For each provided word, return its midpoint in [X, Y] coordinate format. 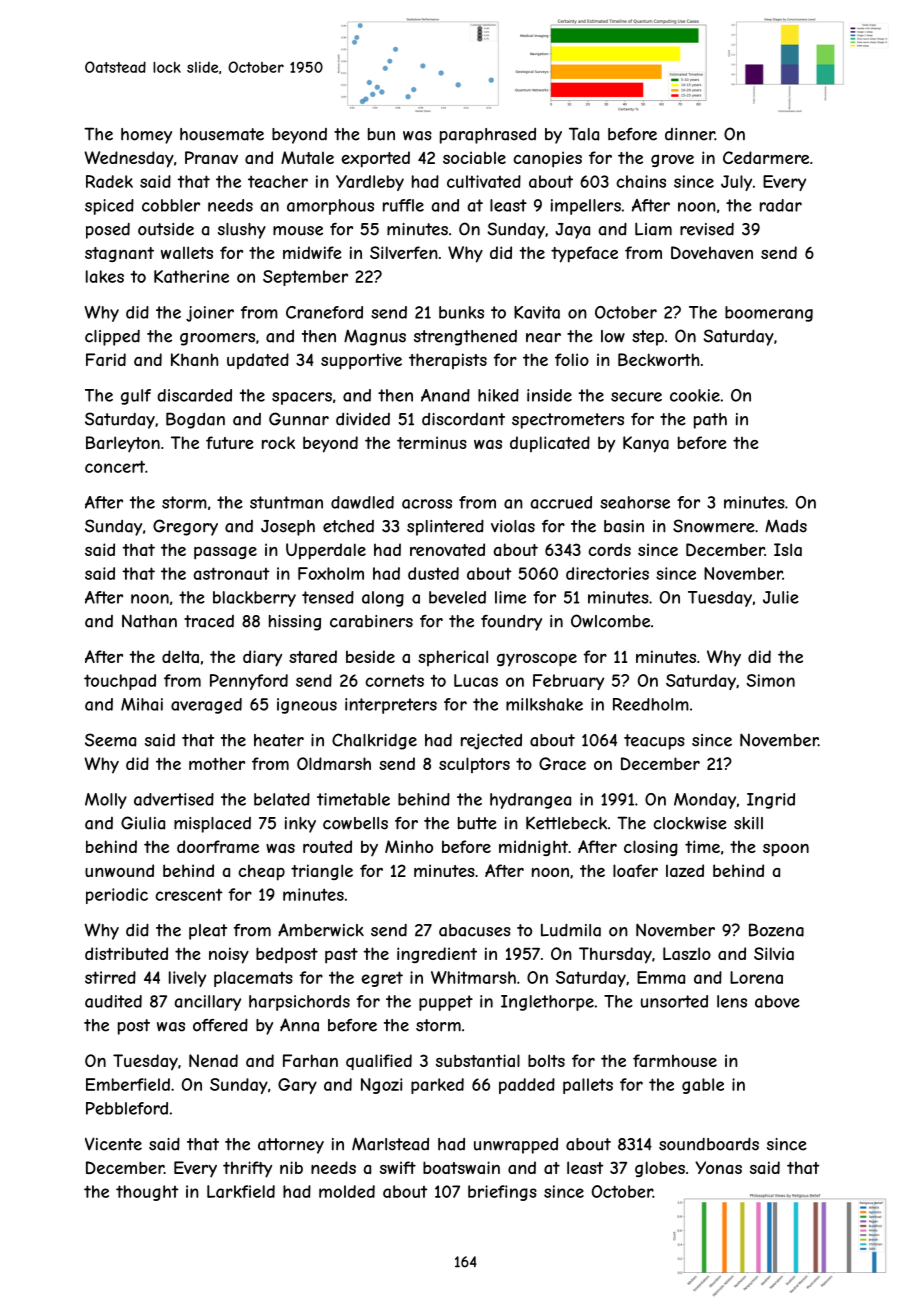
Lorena [756, 977]
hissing [295, 623]
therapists [448, 361]
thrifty [247, 1169]
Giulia [143, 823]
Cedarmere [766, 157]
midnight [533, 848]
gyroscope [537, 660]
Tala [584, 134]
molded [347, 1191]
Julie [781, 597]
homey [146, 136]
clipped [112, 338]
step [648, 338]
